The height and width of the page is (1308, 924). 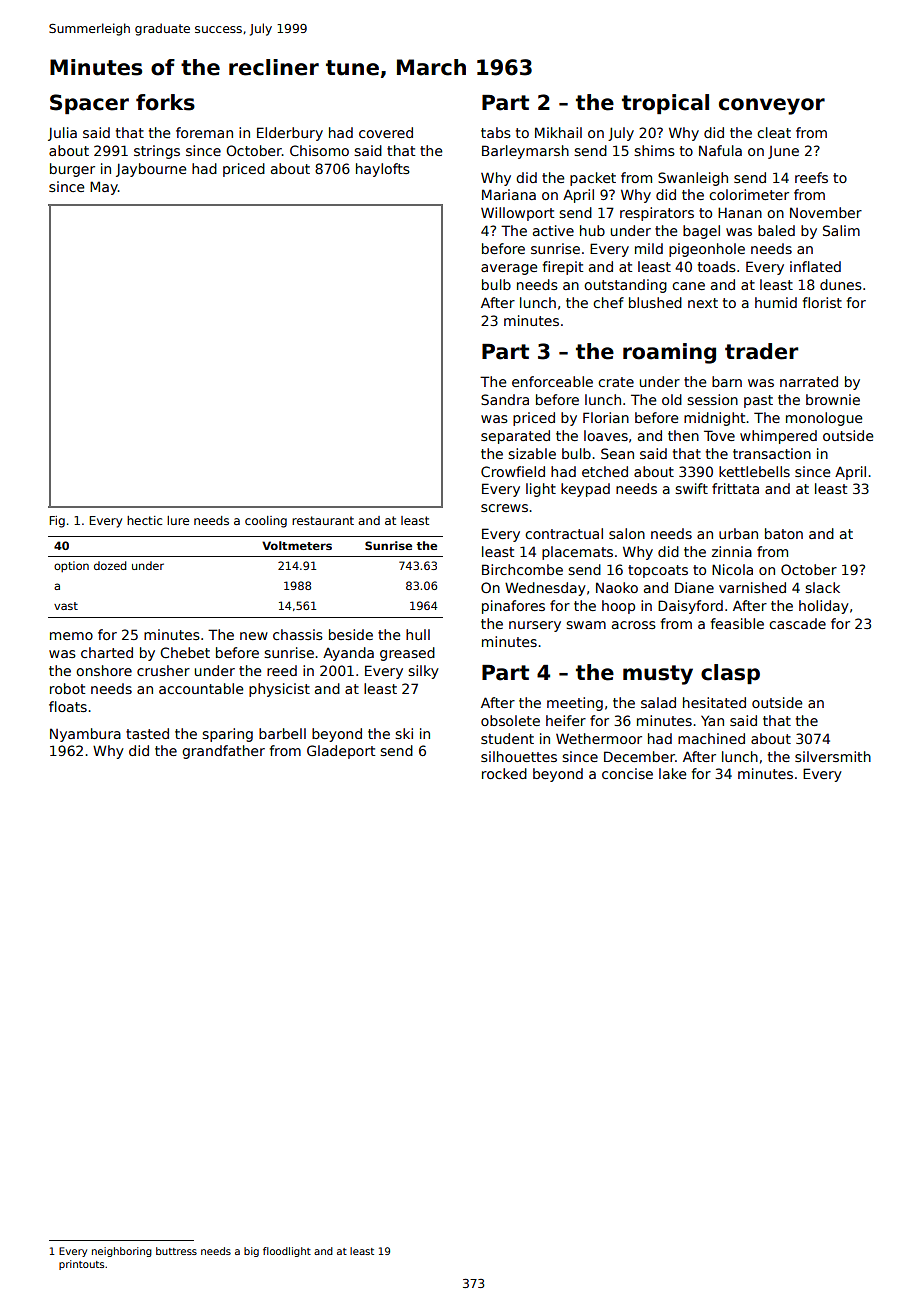 I want to click on lake, so click(x=672, y=773).
